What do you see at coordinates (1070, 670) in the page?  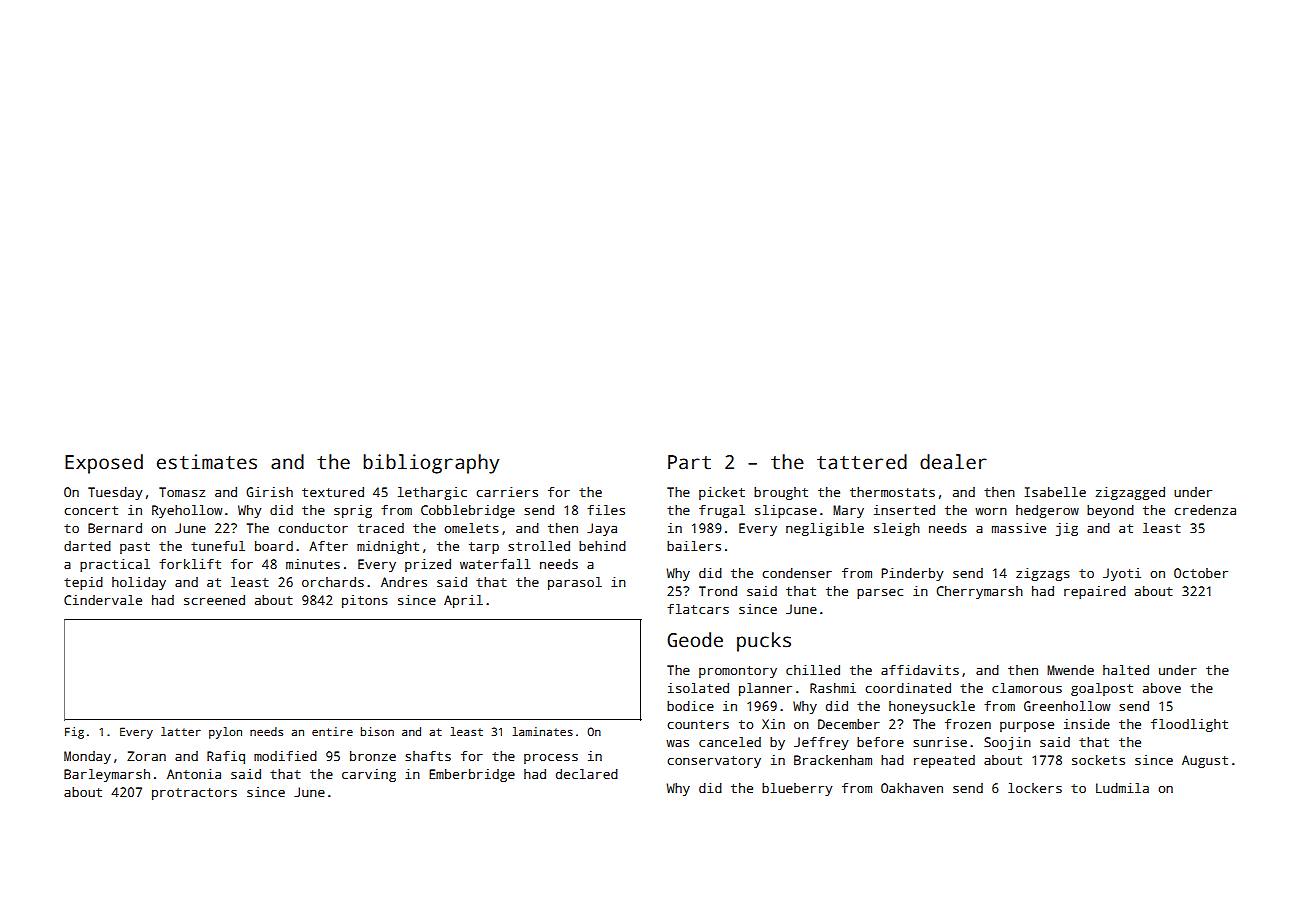 I see `Mwende` at bounding box center [1070, 670].
